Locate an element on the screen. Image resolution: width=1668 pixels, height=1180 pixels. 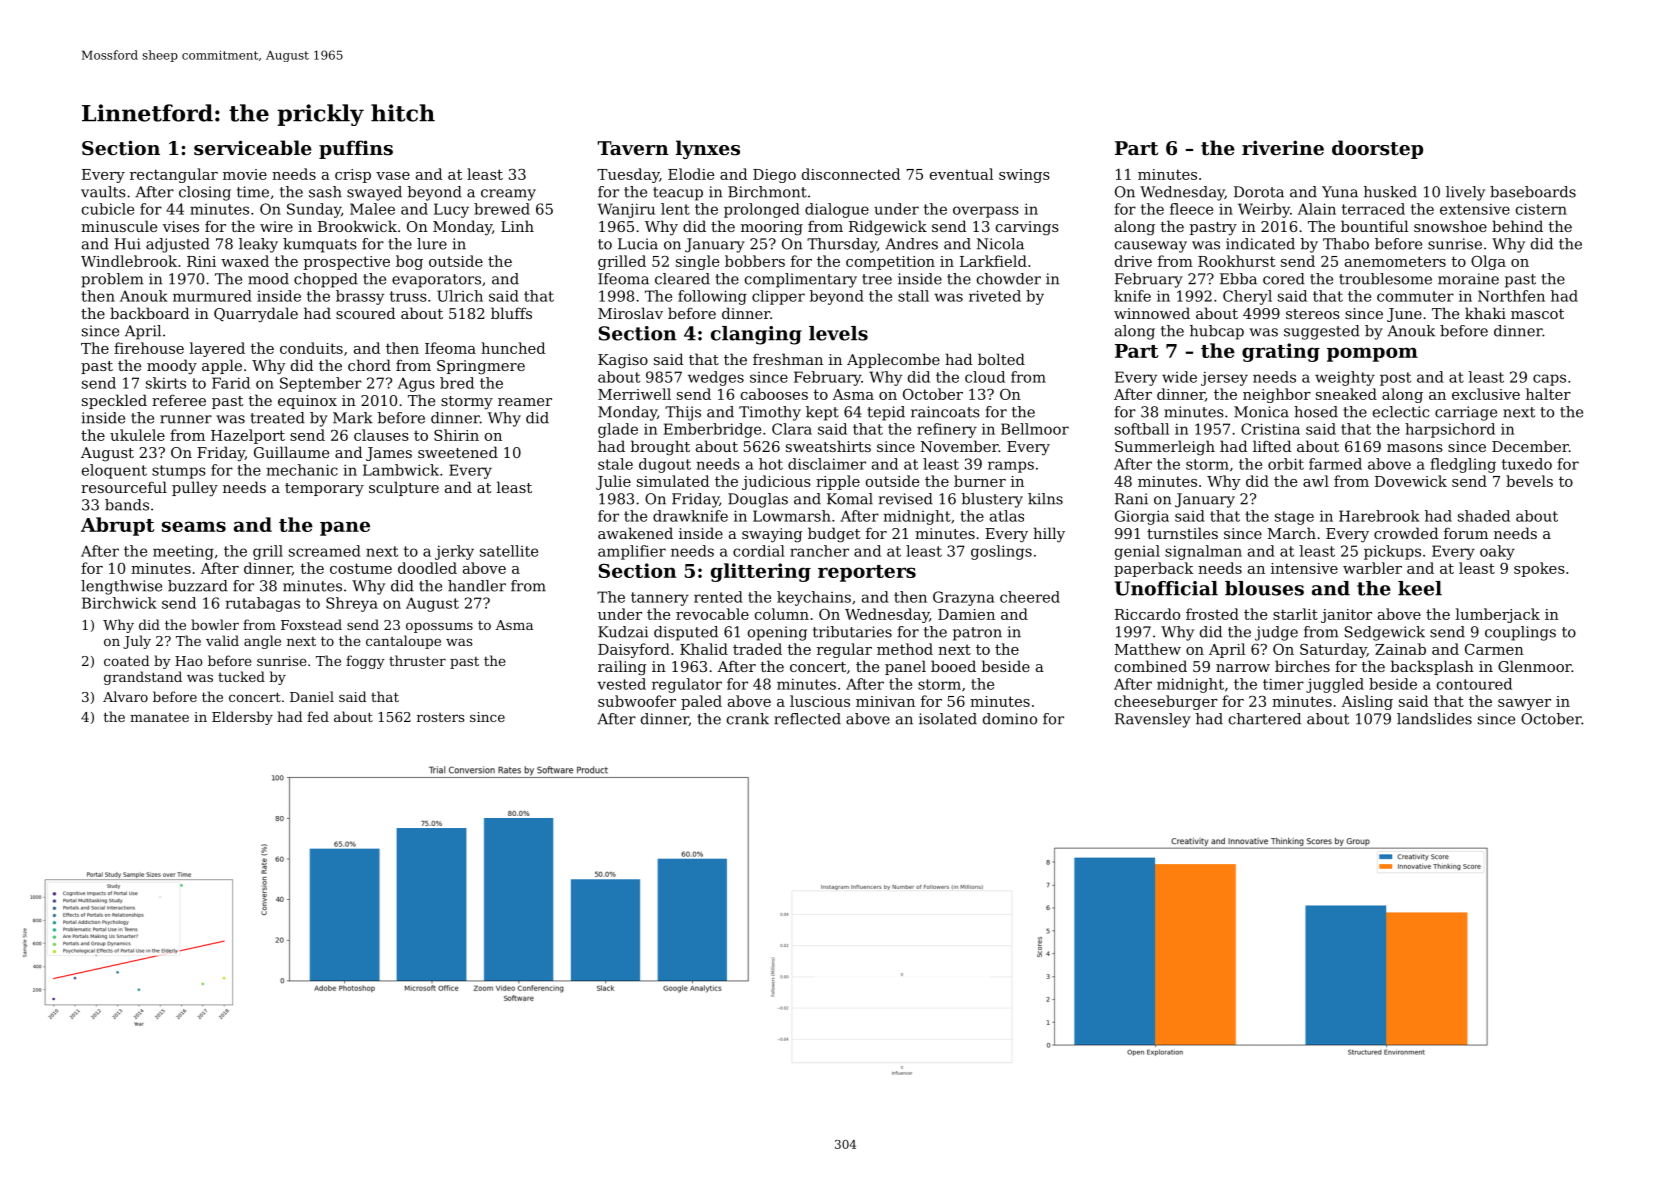
Tavern is located at coordinates (633, 148).
